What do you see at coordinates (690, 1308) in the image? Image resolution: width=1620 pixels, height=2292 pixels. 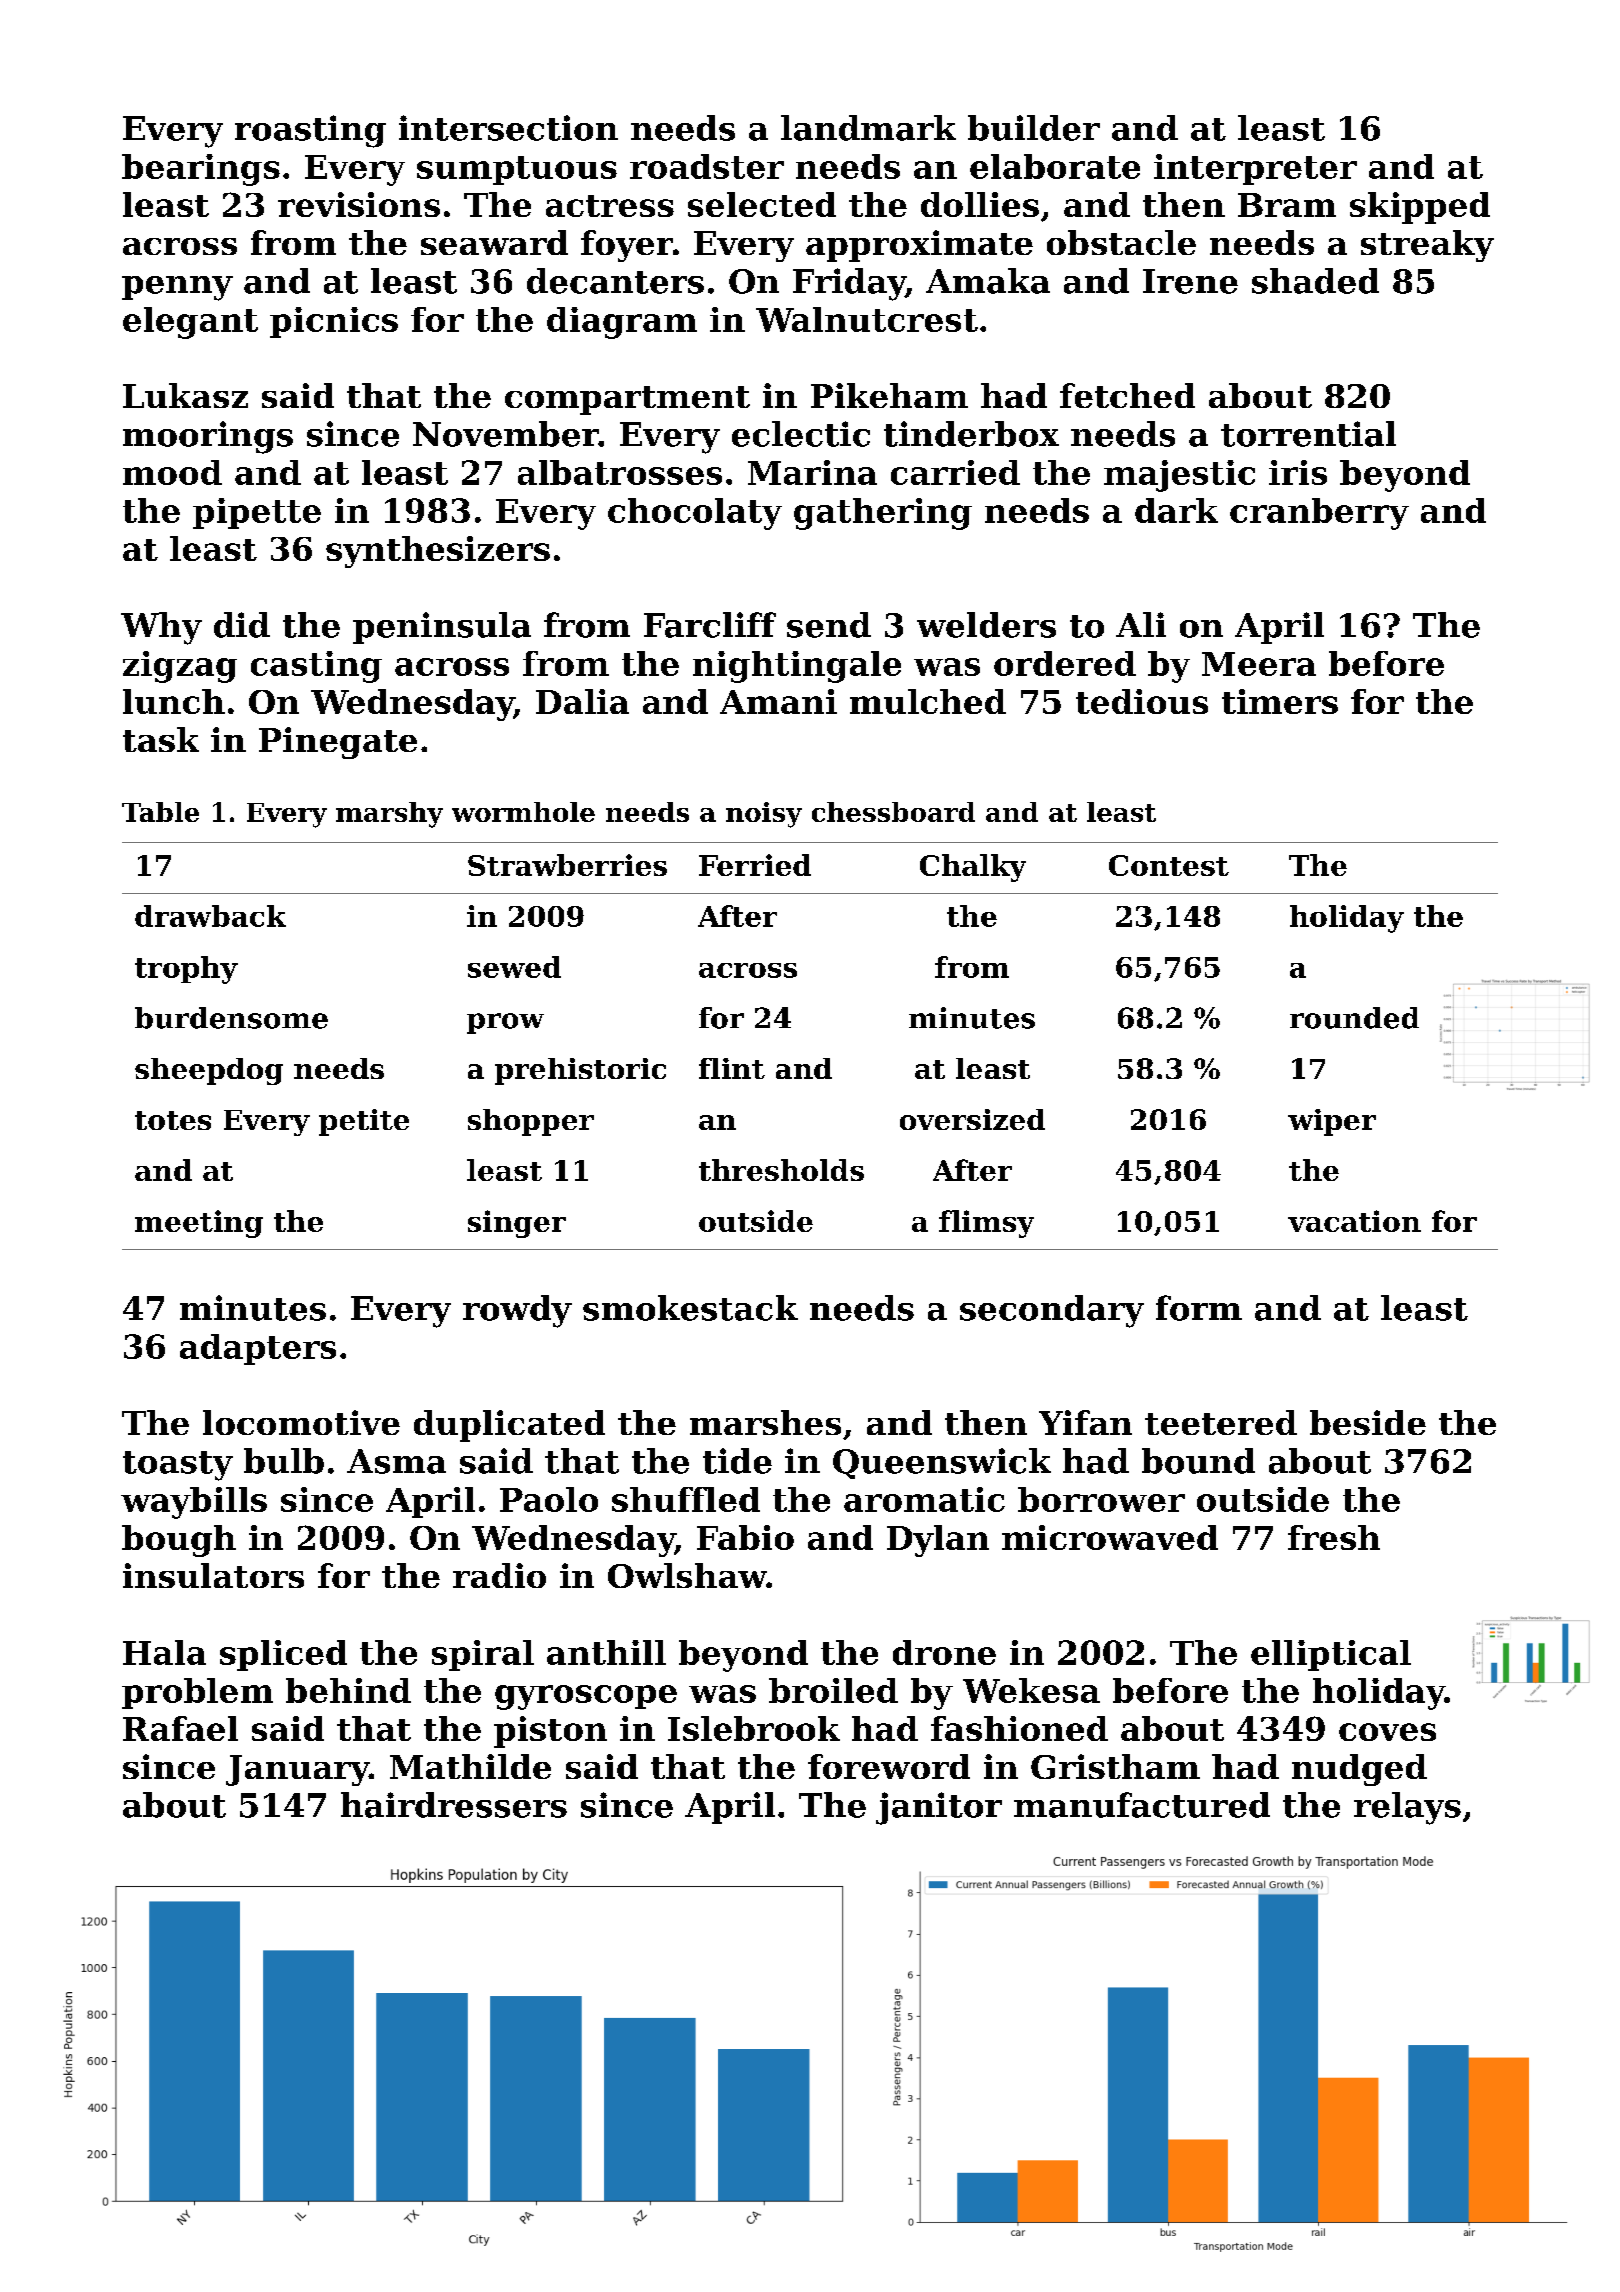 I see `smokestack` at bounding box center [690, 1308].
